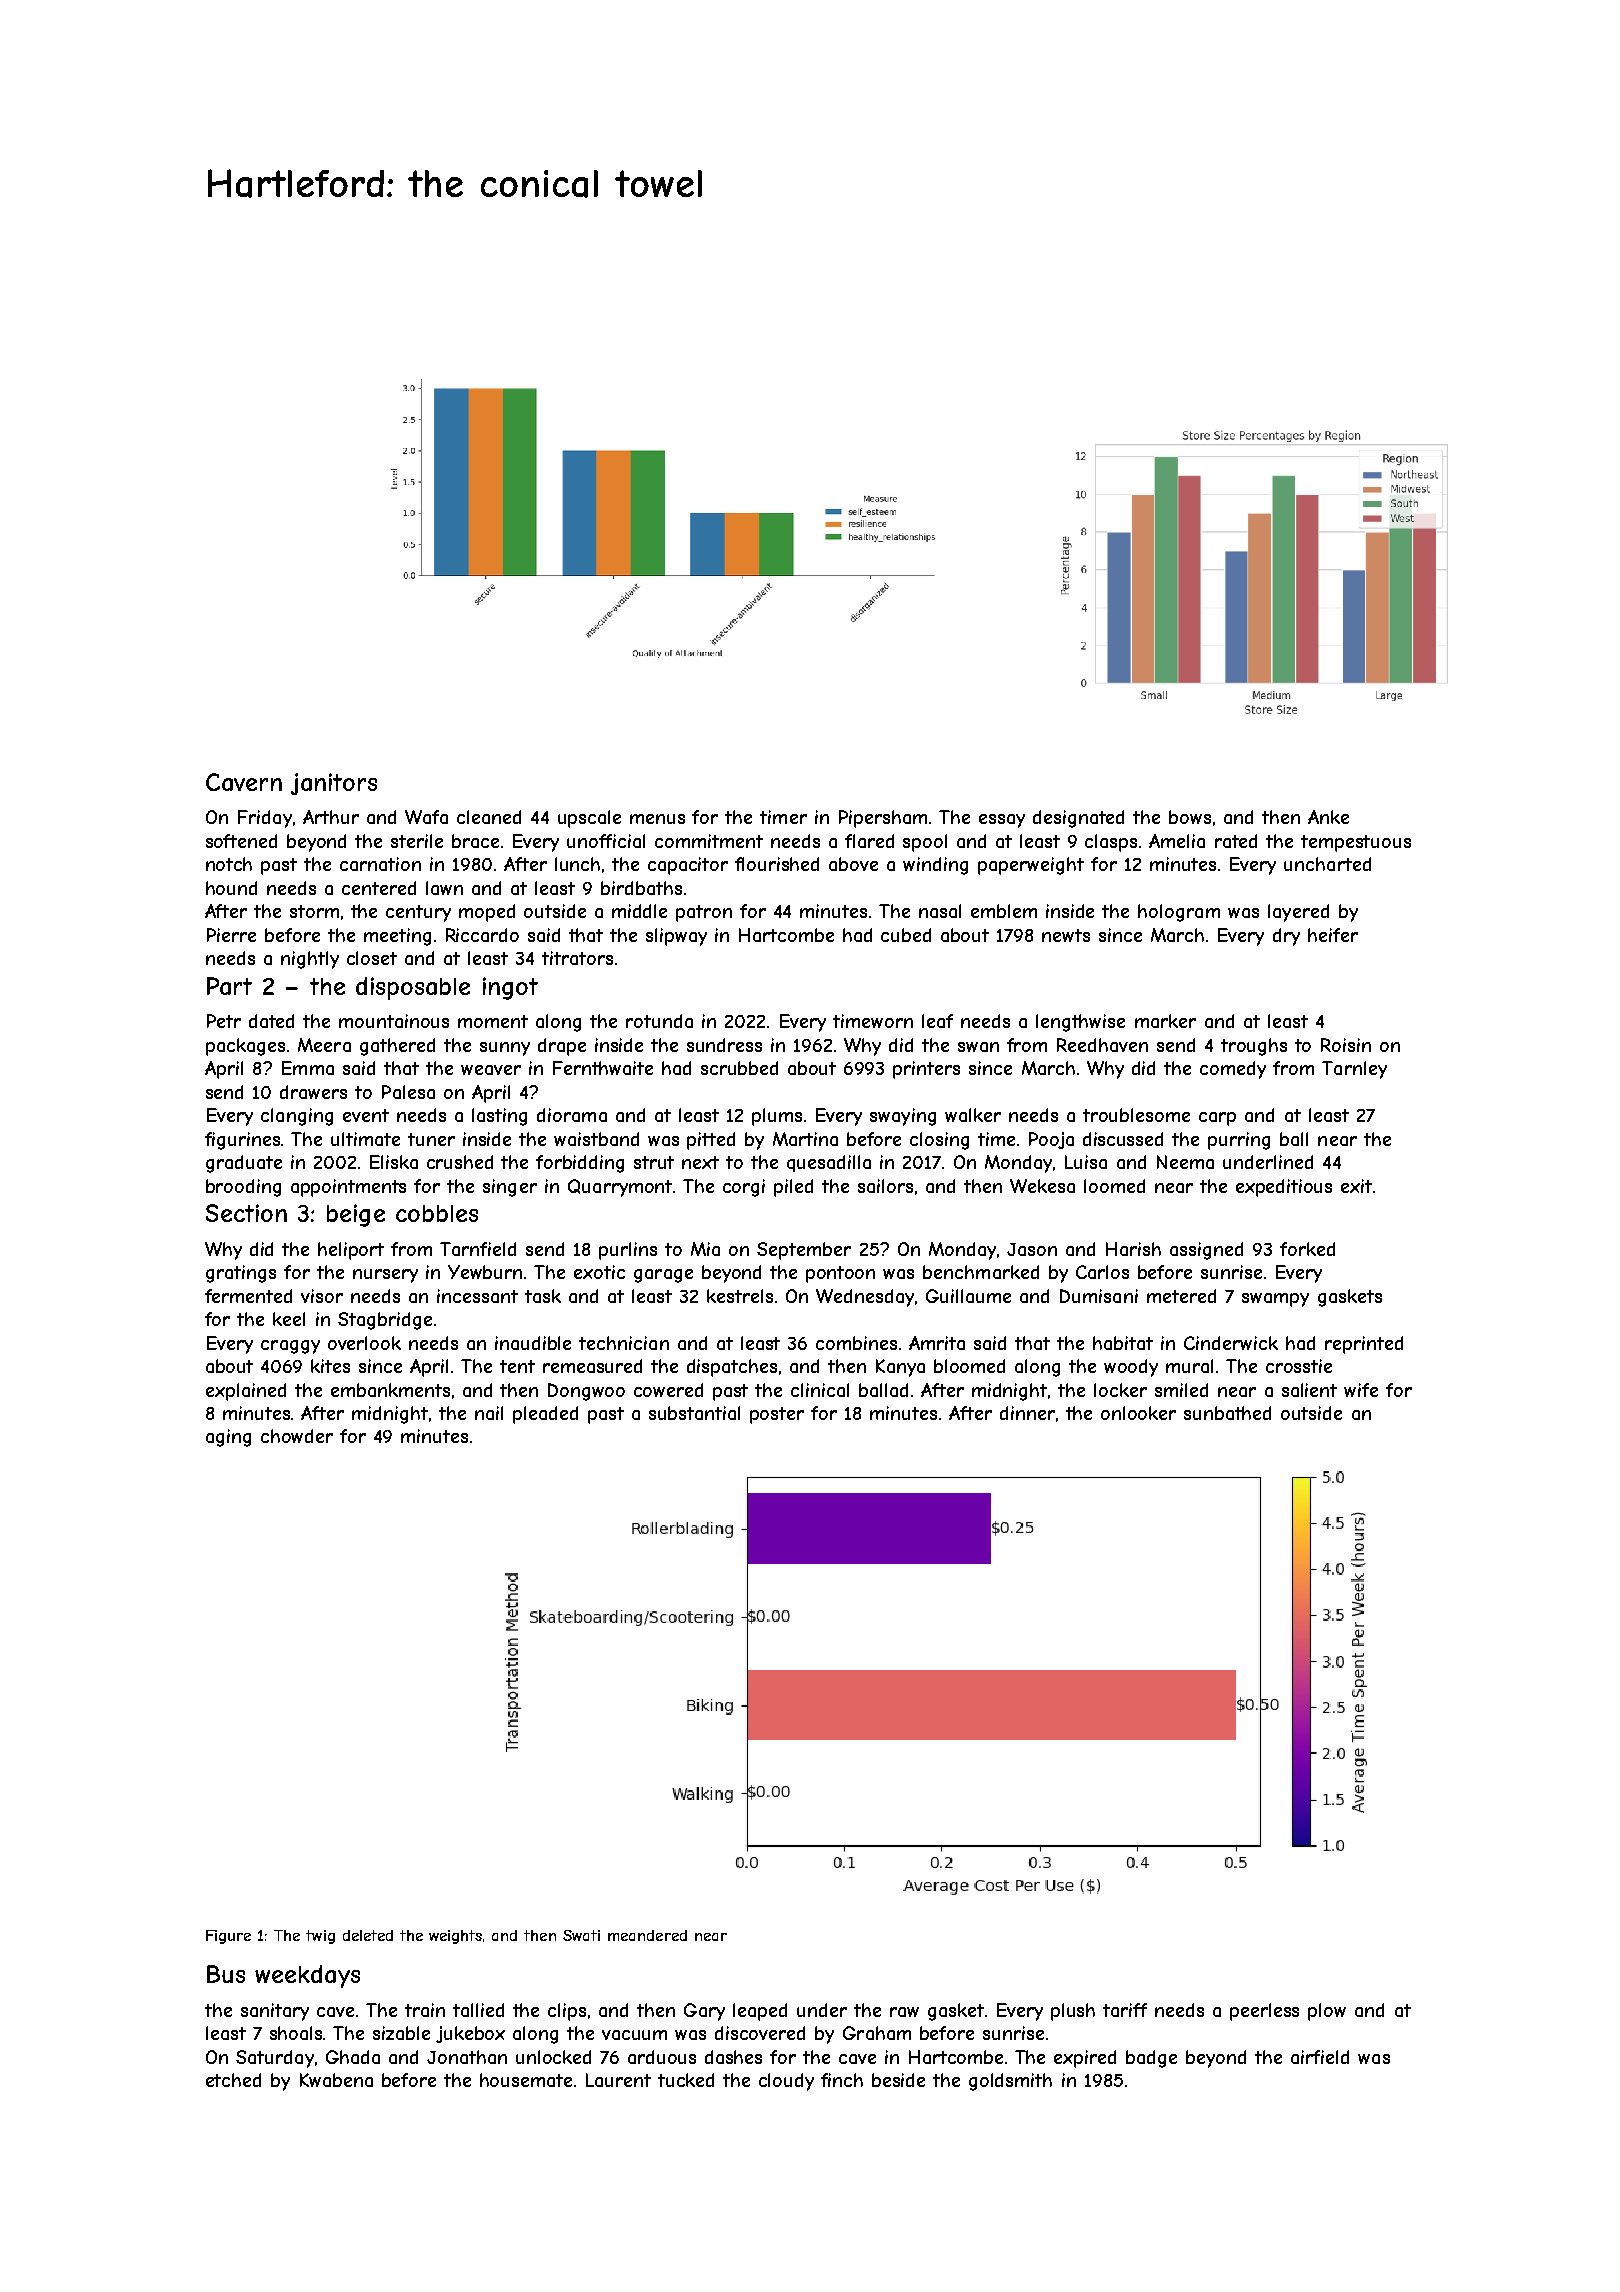 This document has width=1620, height=2292. Describe the element at coordinates (647, 1935) in the document. I see `meandered` at that location.
